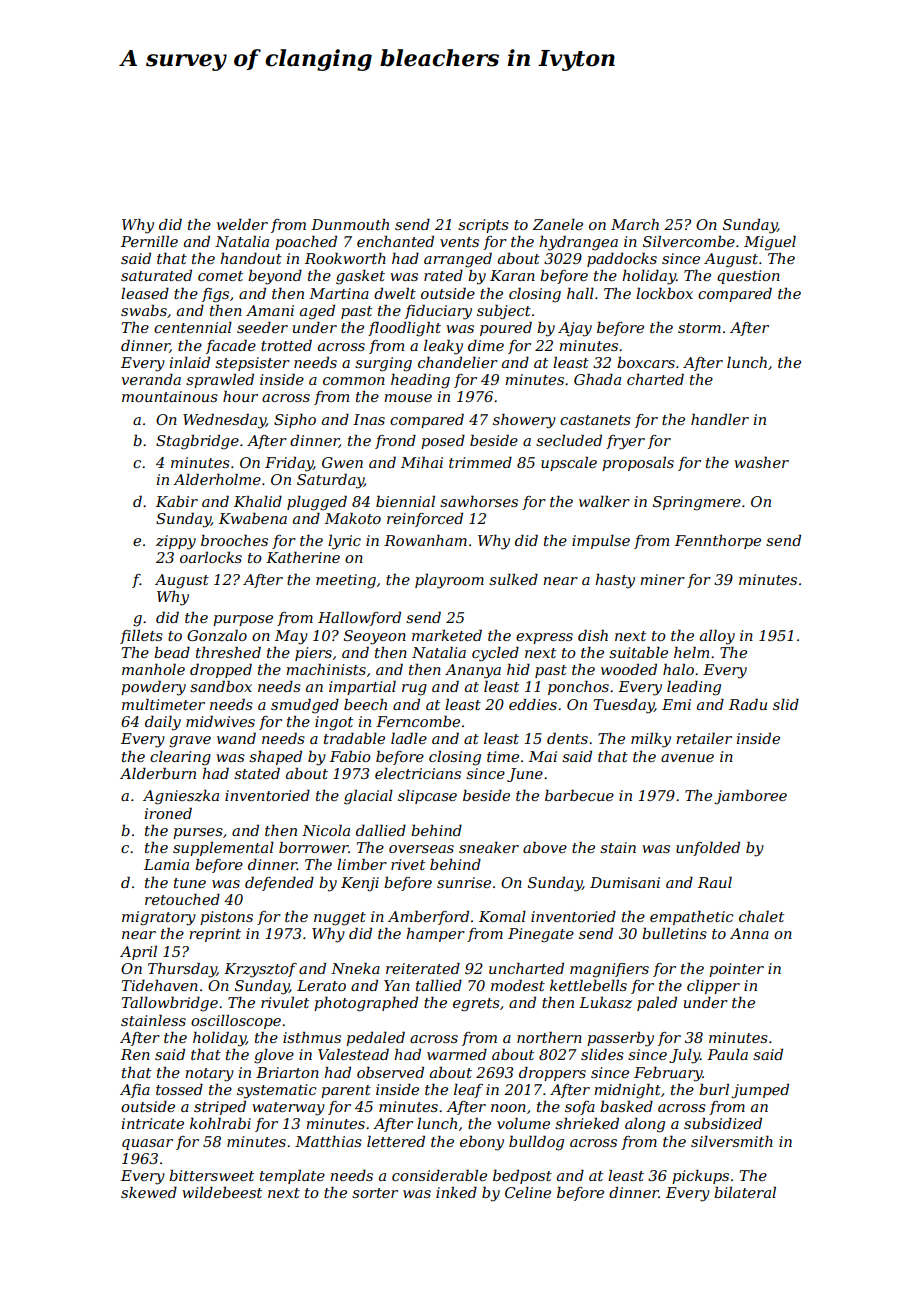 Image resolution: width=924 pixels, height=1308 pixels. Describe the element at coordinates (456, 1192) in the page. I see `inked` at that location.
